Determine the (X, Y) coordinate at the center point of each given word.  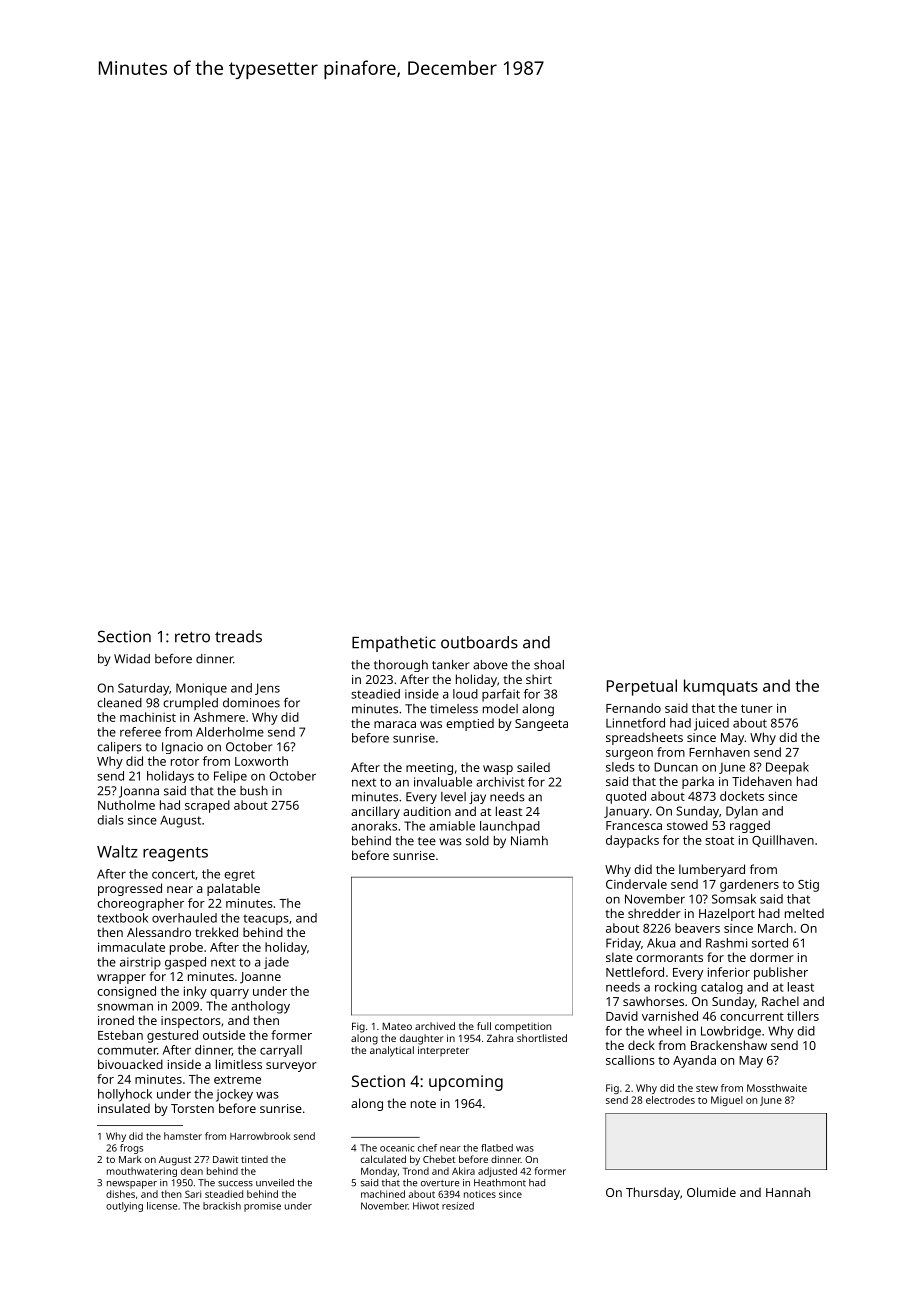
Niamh (529, 841)
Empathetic (394, 644)
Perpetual (642, 687)
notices (480, 1194)
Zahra (500, 1038)
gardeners (749, 885)
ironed (116, 1020)
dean (192, 1171)
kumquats (721, 687)
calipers (119, 748)
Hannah (788, 1192)
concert (173, 874)
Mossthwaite (777, 1088)
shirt (539, 679)
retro (192, 637)
